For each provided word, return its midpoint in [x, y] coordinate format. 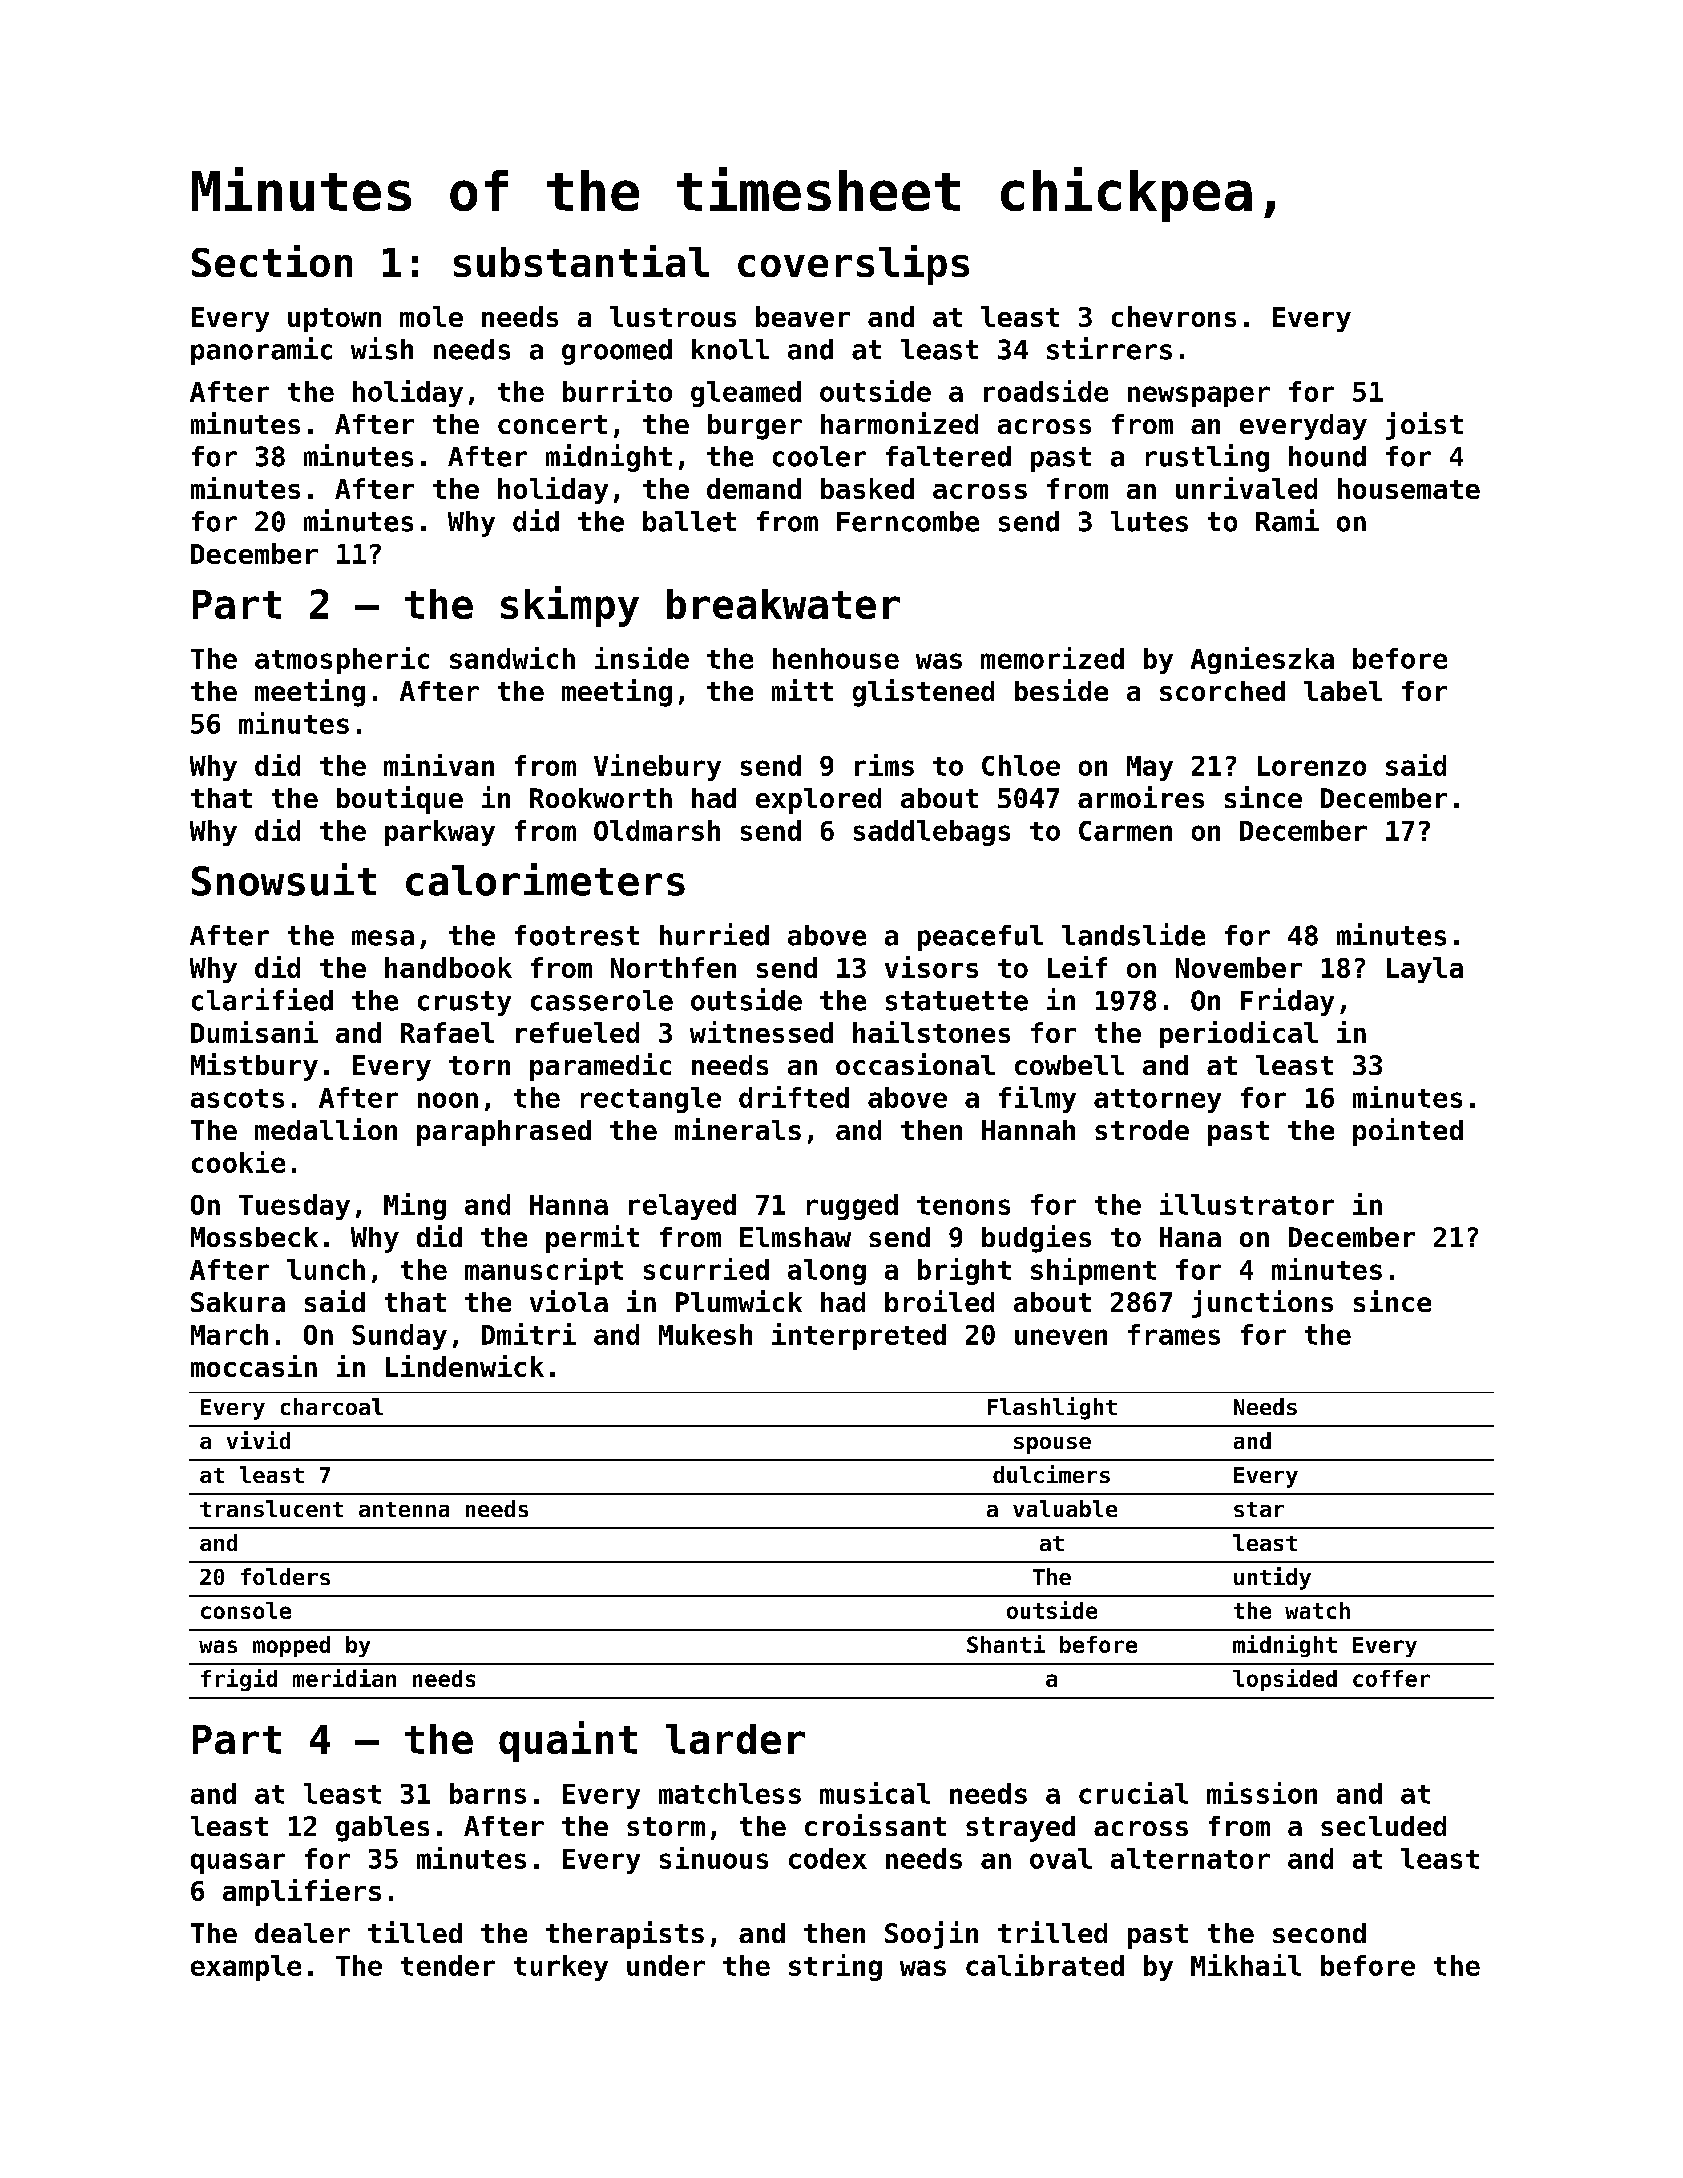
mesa [383, 938]
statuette [957, 1001]
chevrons [1174, 316]
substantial [581, 261]
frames [1174, 1334]
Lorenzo [1312, 766]
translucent [271, 1508]
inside [642, 658]
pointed [1408, 1132]
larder [735, 1739]
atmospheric [342, 660]
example [246, 1968]
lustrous [673, 316]
